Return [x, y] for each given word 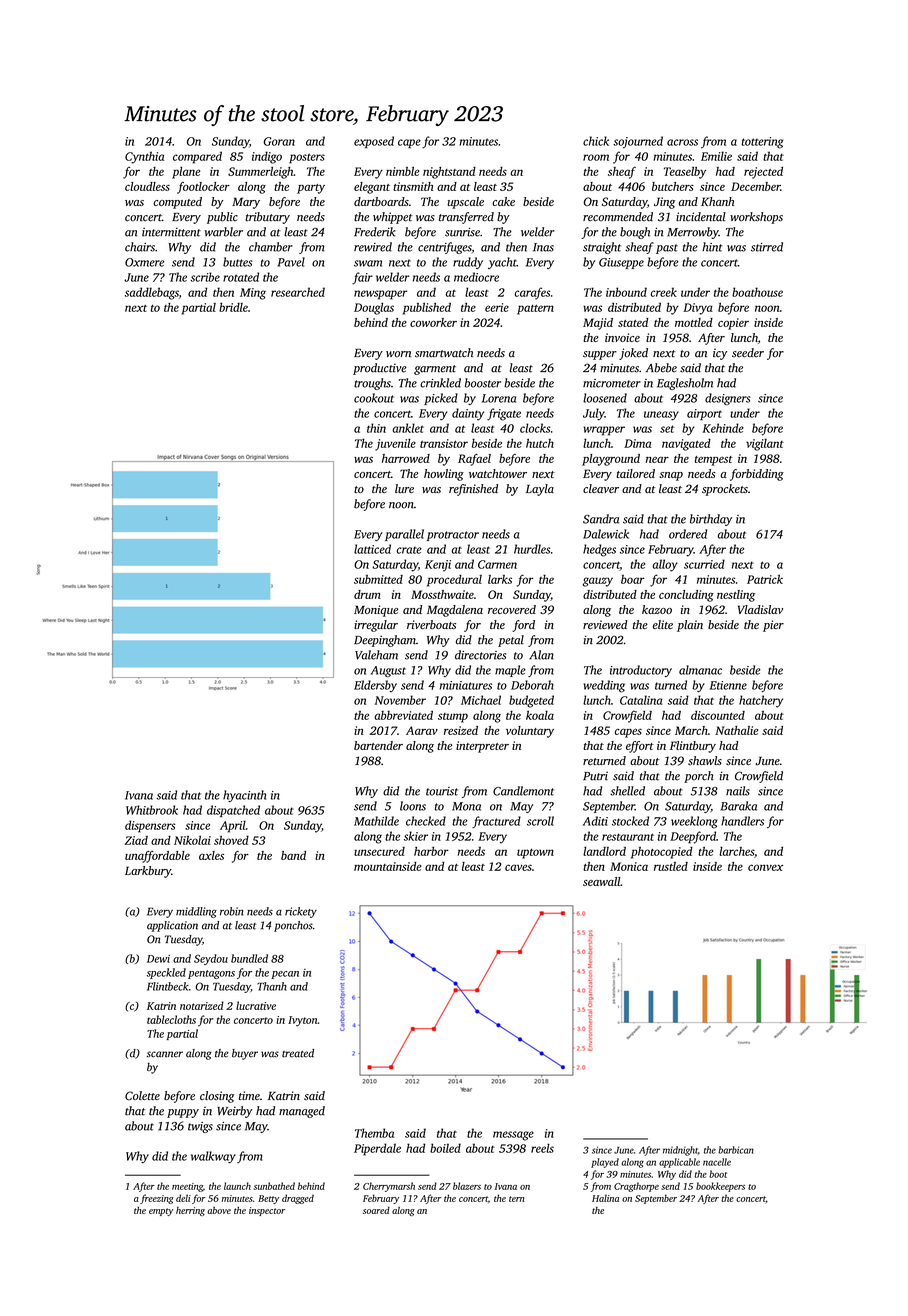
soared [376, 1210]
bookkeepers [720, 1187]
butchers [673, 186]
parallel [404, 535]
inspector [267, 1211]
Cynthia [144, 157]
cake [503, 201]
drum [367, 594]
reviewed [605, 624]
